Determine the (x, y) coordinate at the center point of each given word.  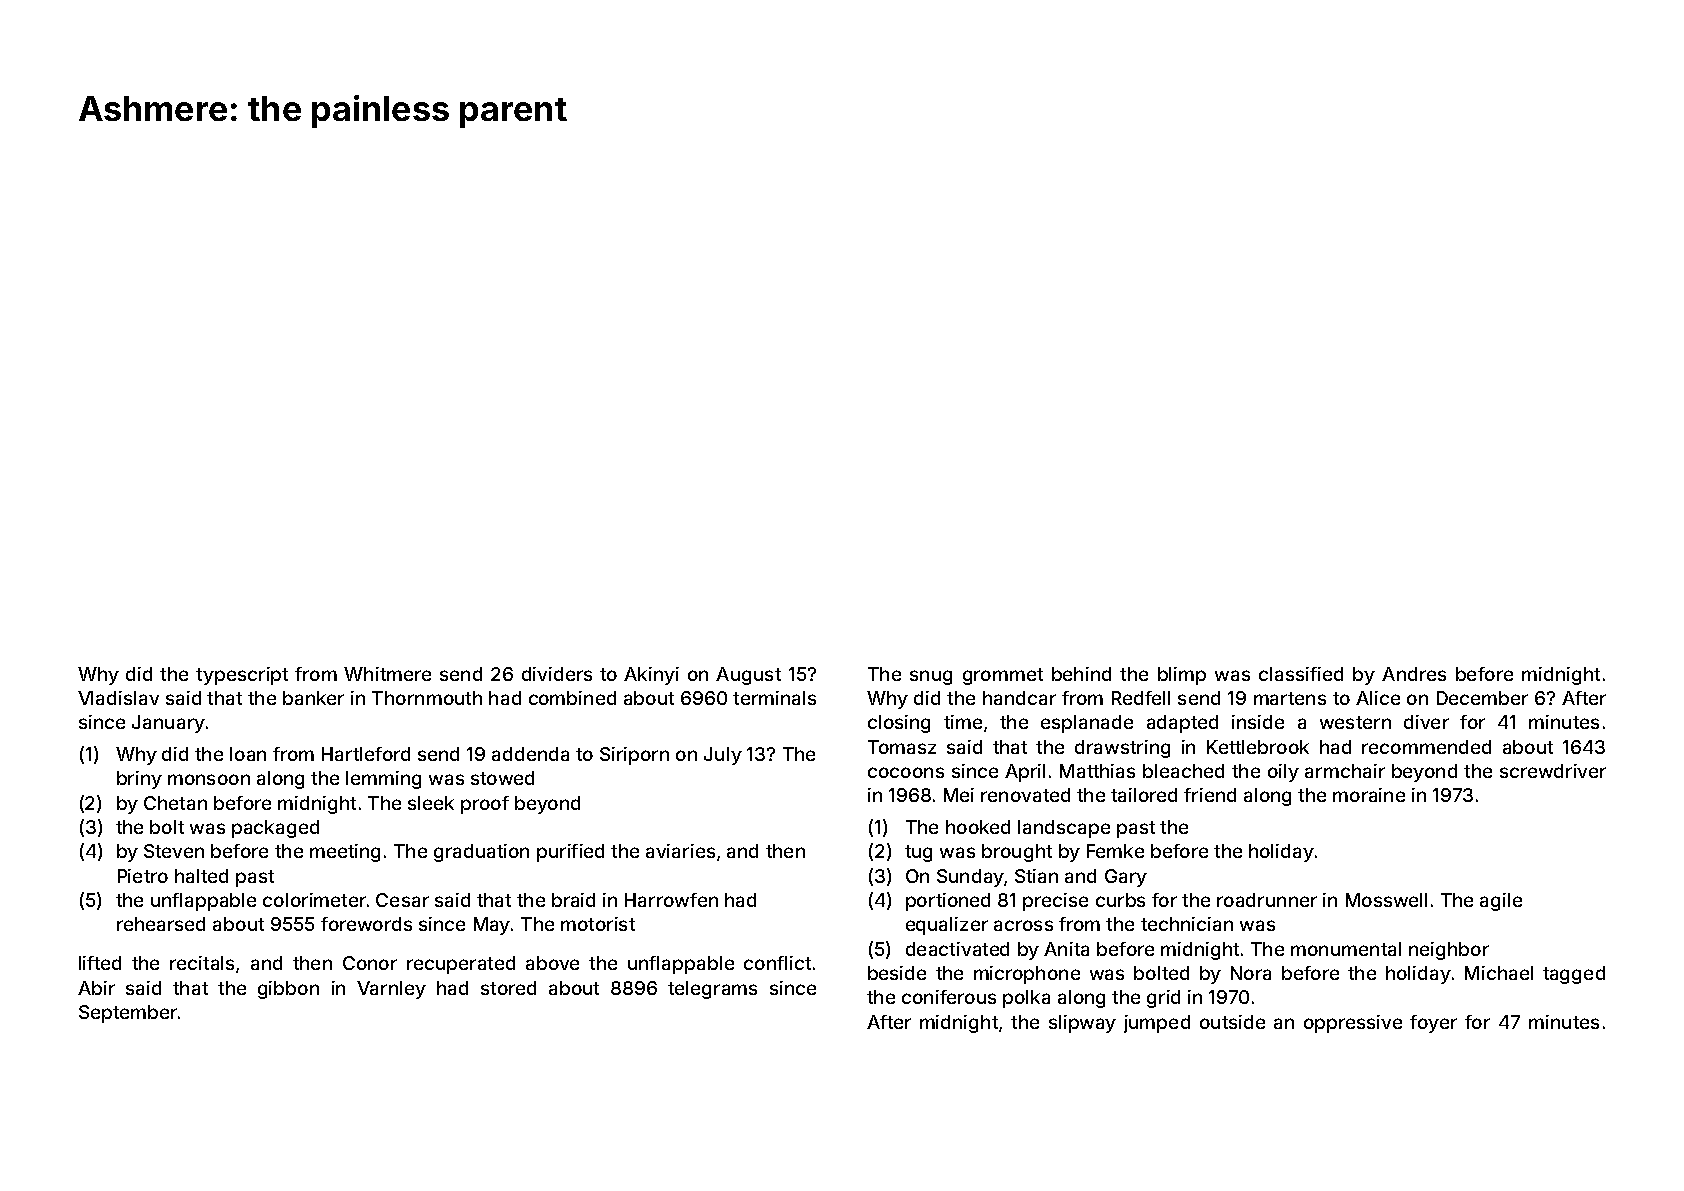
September (128, 1014)
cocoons (906, 772)
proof (485, 805)
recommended (1426, 747)
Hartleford (366, 754)
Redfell (1141, 698)
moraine (1369, 795)
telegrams (712, 990)
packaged (275, 829)
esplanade (1087, 724)
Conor (370, 963)
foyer (1433, 1024)
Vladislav (118, 698)
